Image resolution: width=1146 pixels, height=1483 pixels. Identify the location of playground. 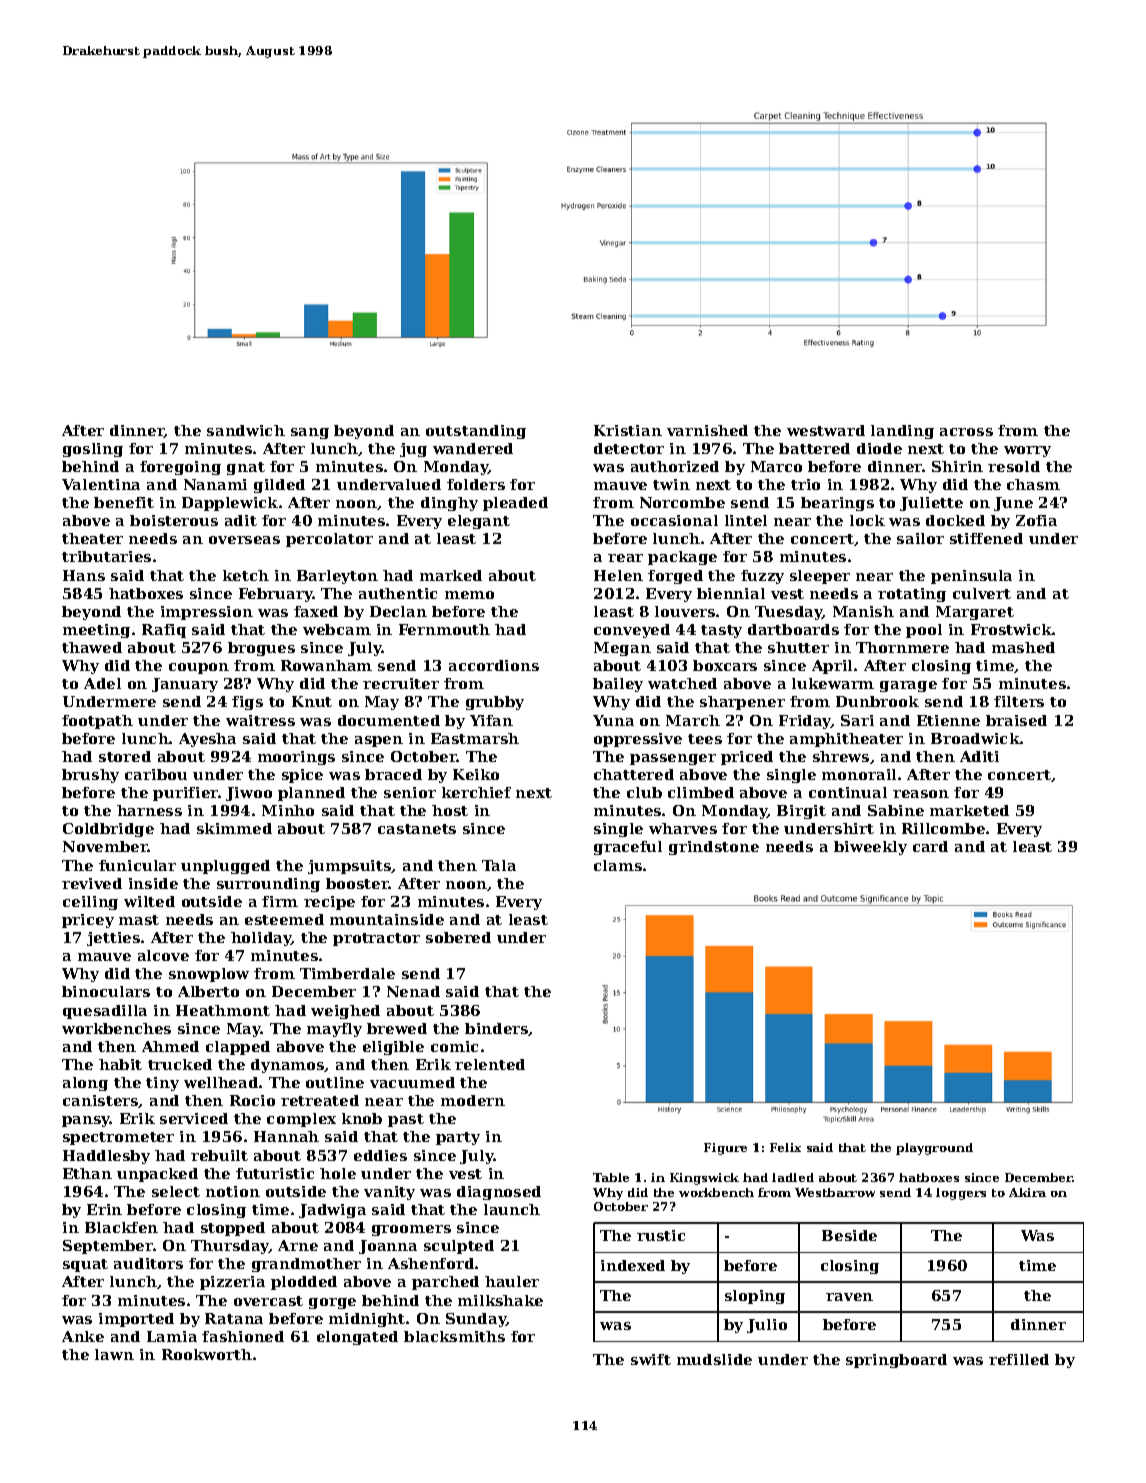
(934, 1149).
